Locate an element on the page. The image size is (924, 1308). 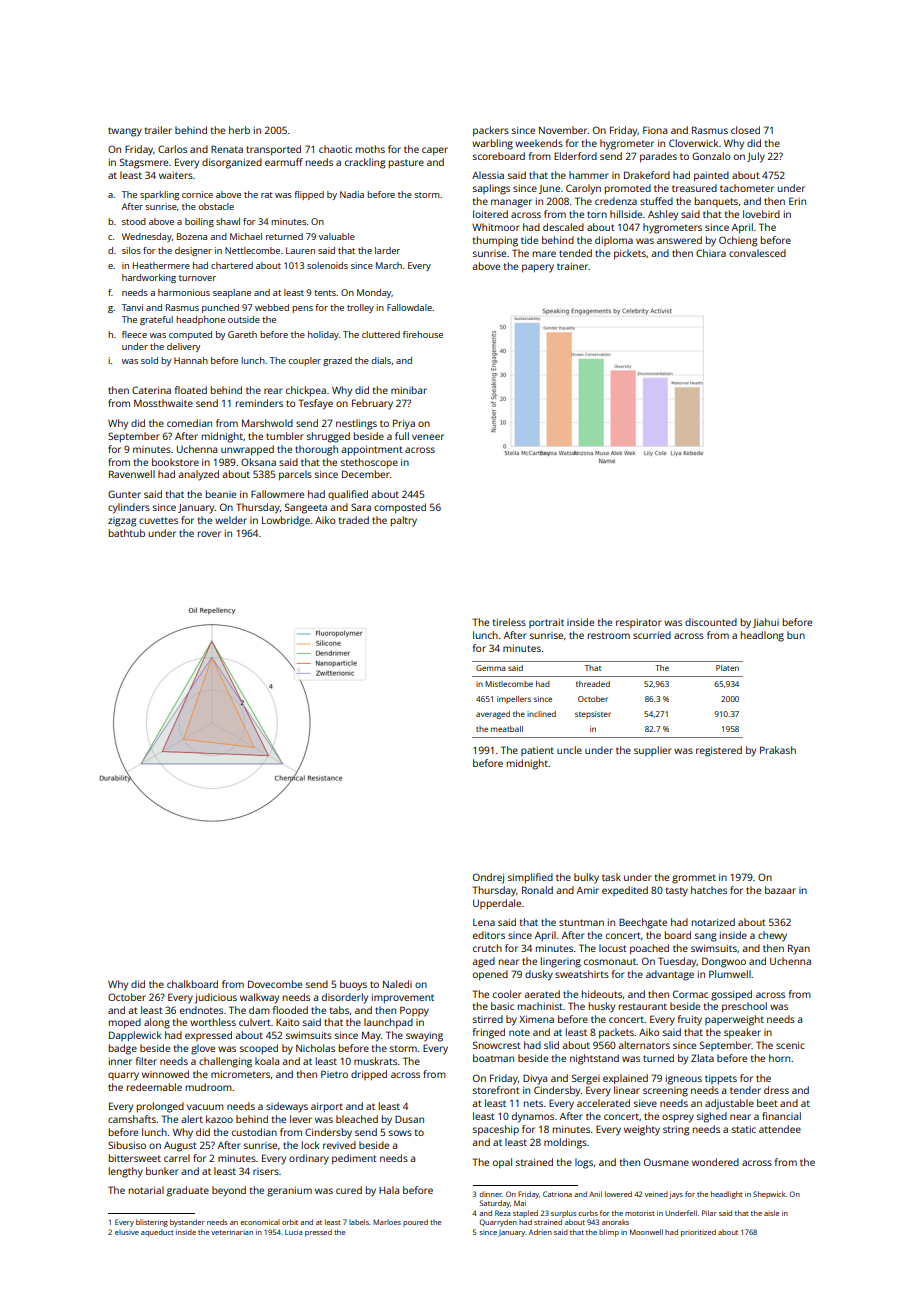
Beechgate is located at coordinates (643, 923).
